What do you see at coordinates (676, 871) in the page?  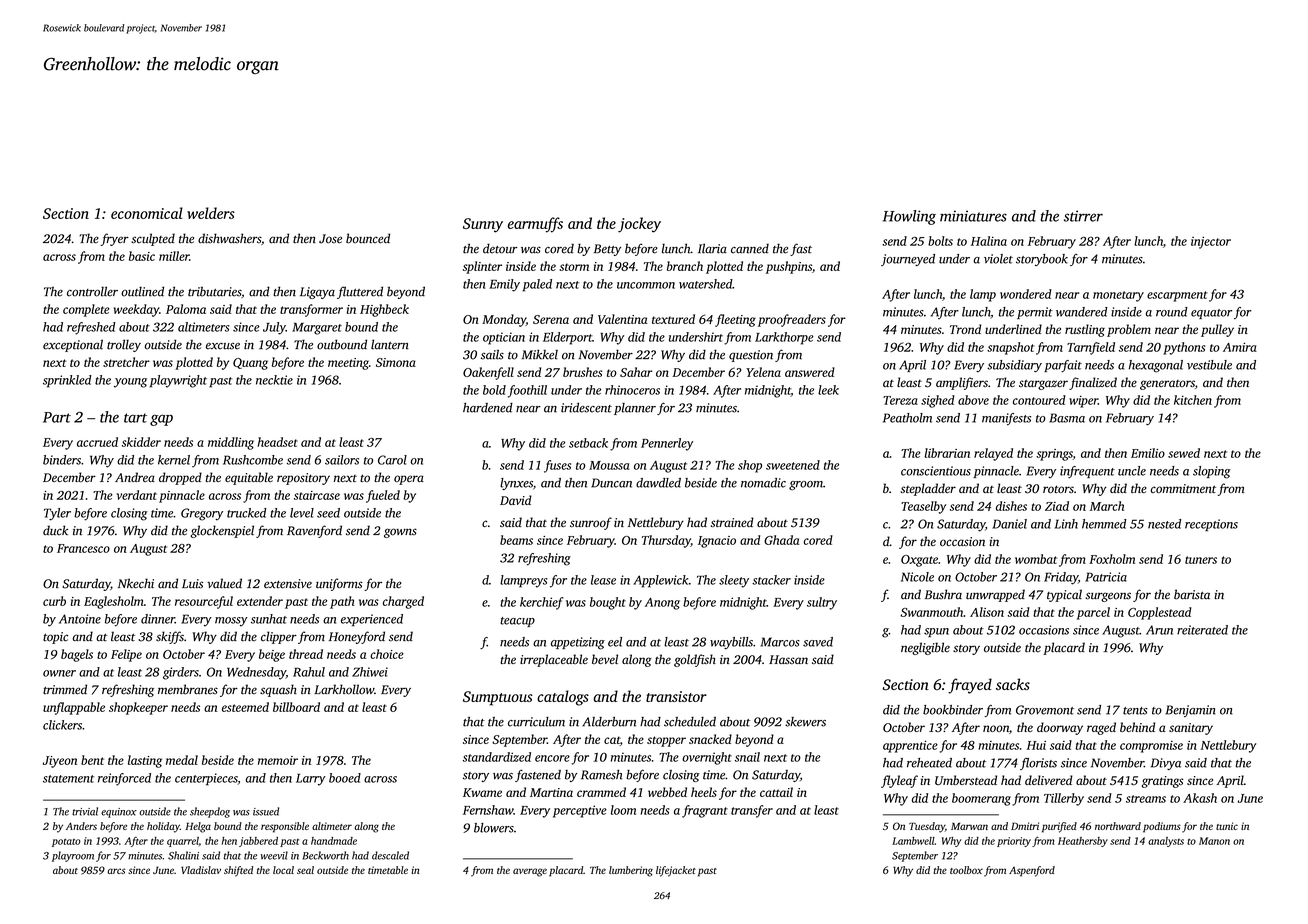 I see `lifejacket` at bounding box center [676, 871].
